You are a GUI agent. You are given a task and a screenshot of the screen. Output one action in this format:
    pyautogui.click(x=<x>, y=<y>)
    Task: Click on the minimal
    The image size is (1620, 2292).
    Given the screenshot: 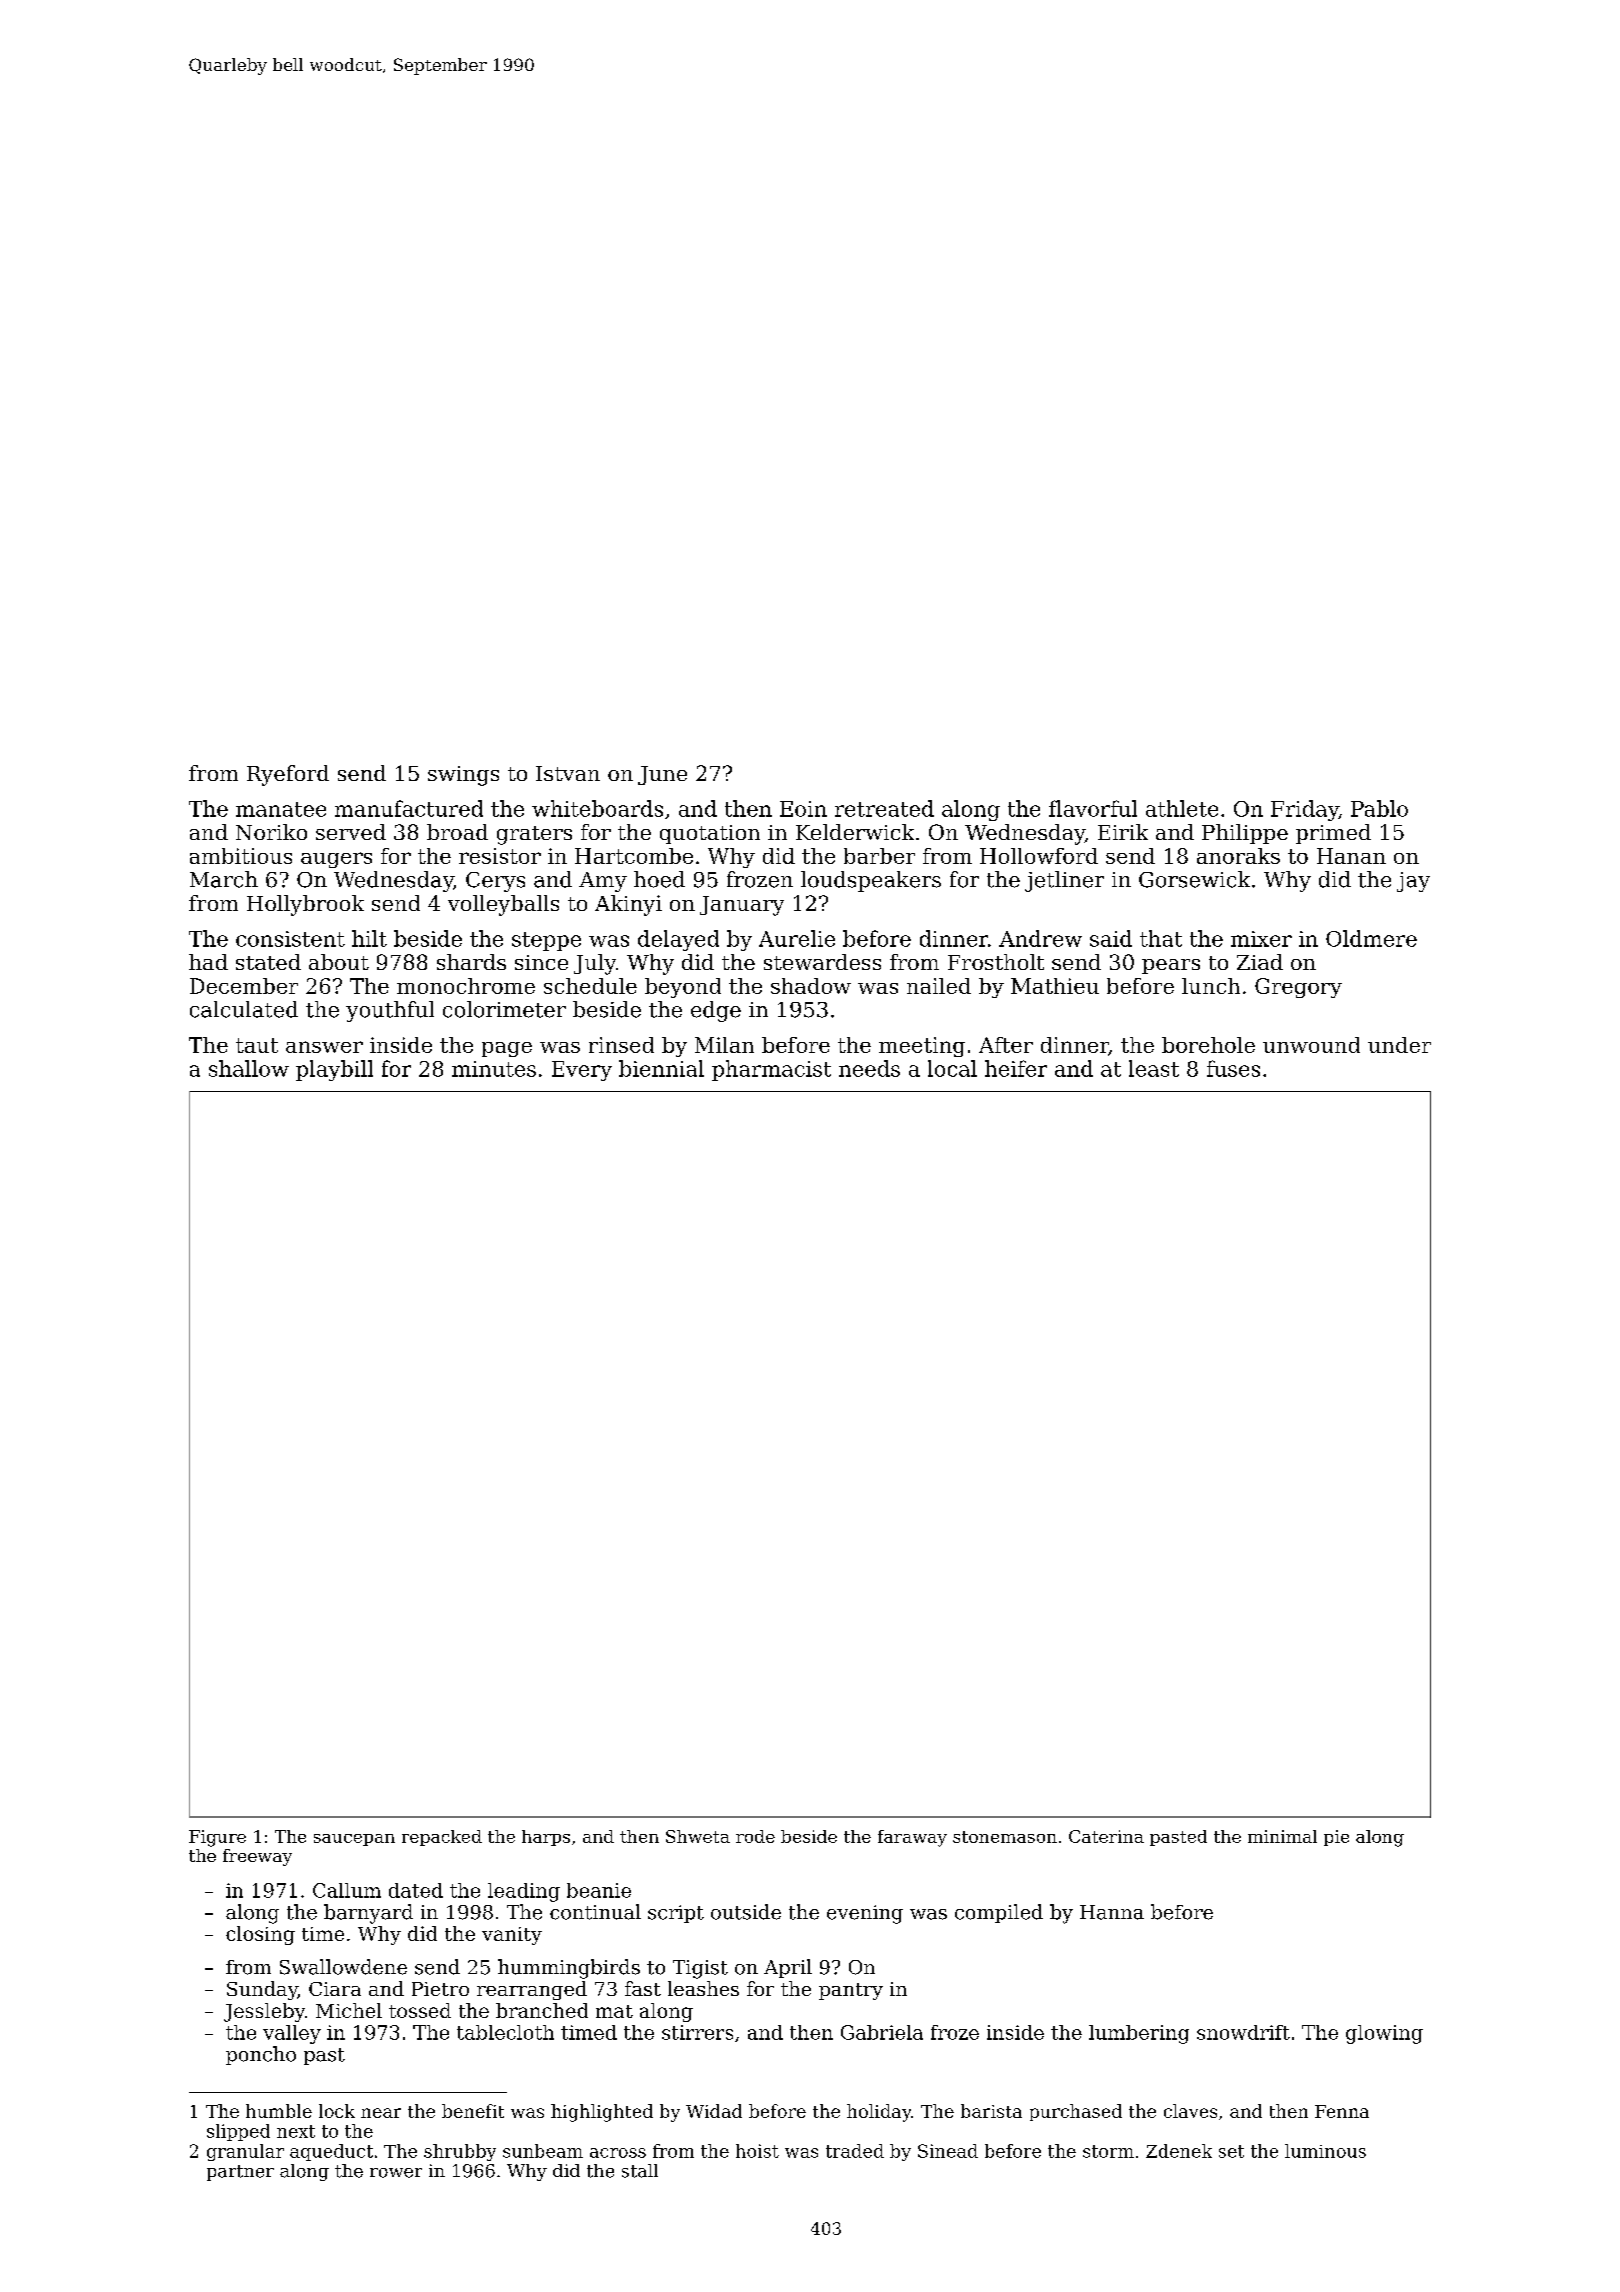 What is the action you would take?
    pyautogui.click(x=1282, y=1836)
